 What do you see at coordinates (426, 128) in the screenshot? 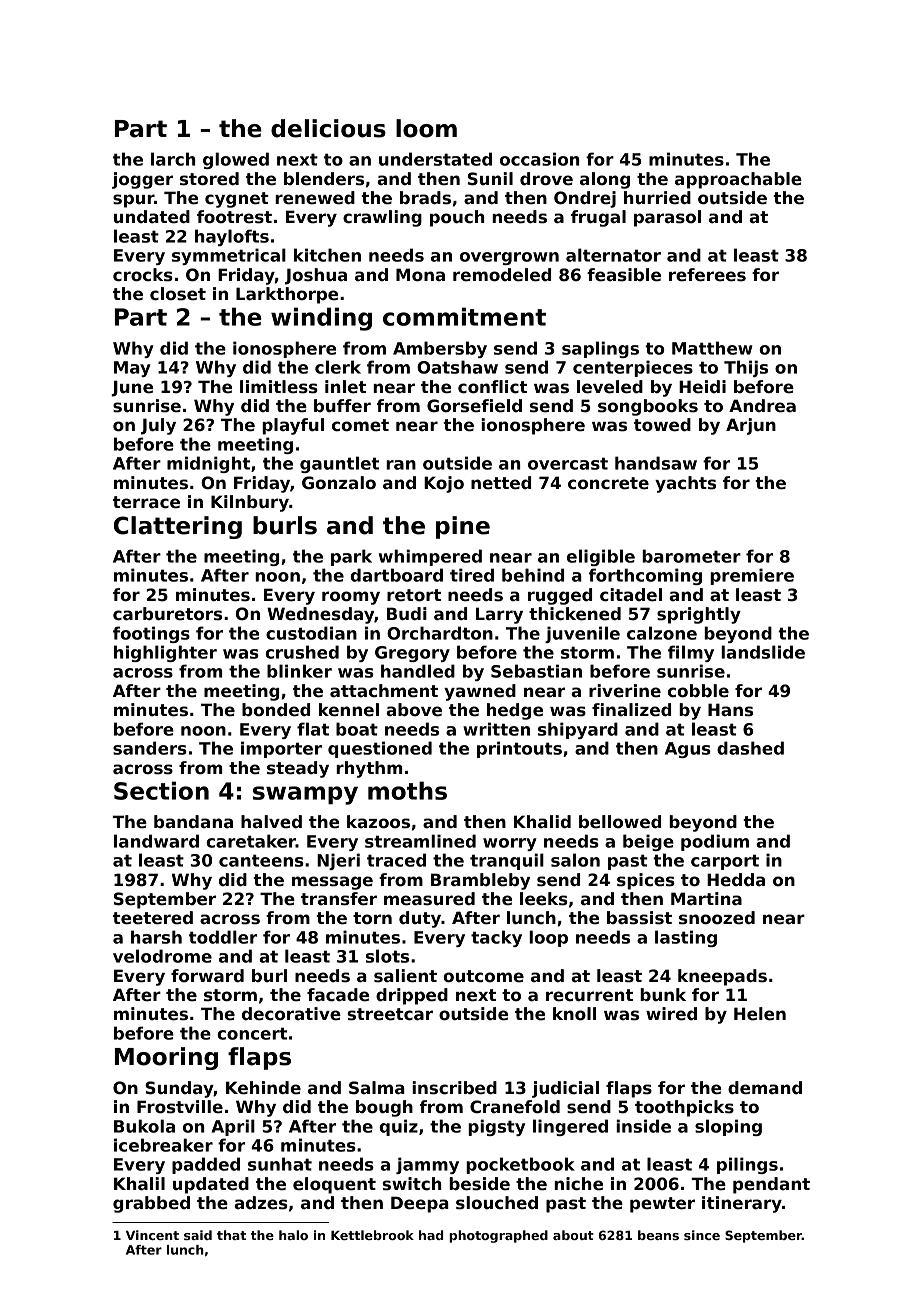
I see `loom` at bounding box center [426, 128].
